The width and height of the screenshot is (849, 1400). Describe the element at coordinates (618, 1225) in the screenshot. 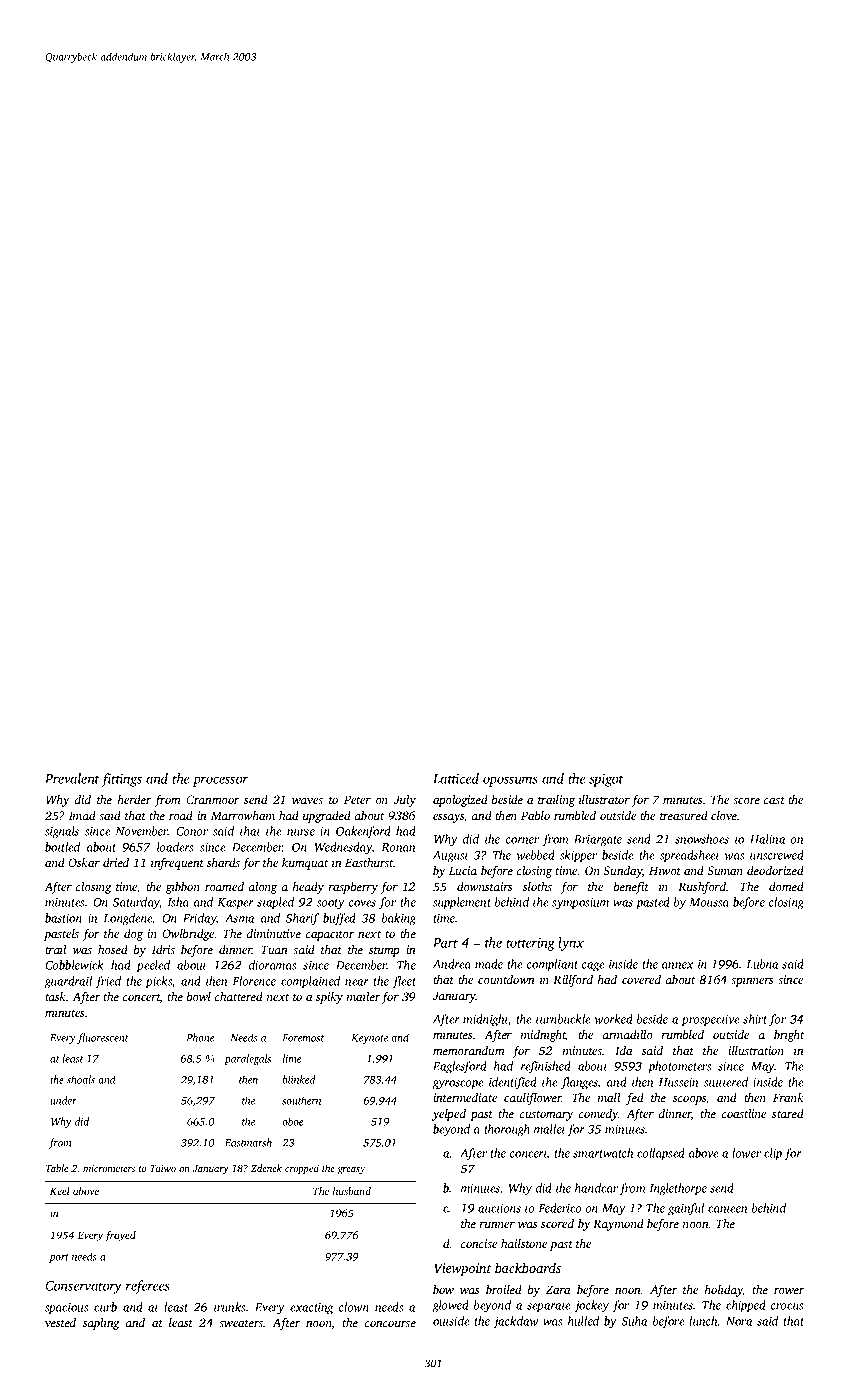

I see `Raymond` at that location.
